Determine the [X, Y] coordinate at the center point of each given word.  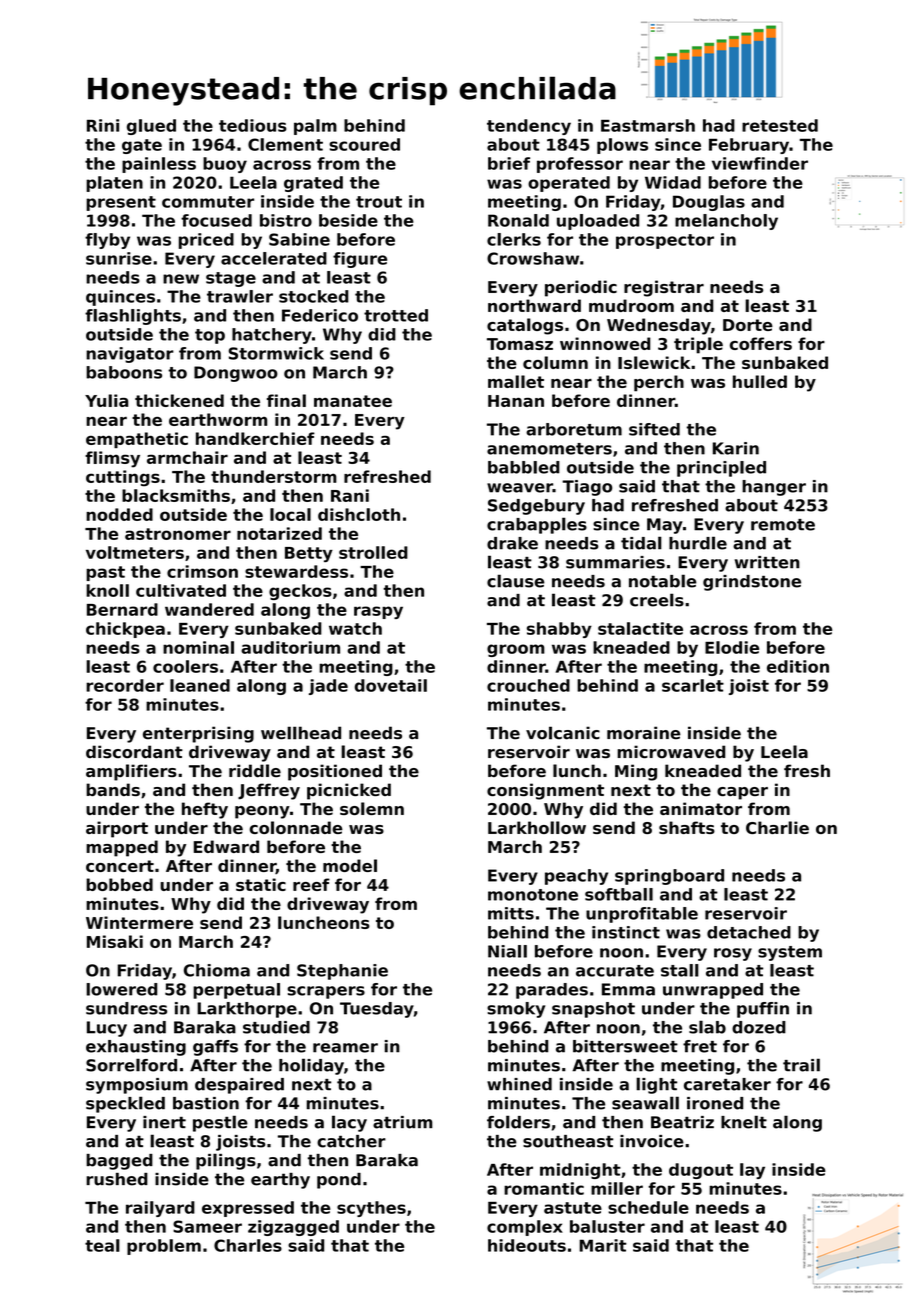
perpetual [236, 991]
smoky [516, 1010]
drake [512, 543]
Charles [248, 1245]
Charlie [777, 827]
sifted [654, 429]
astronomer [178, 534]
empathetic [137, 440]
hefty [205, 810]
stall [680, 970]
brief [509, 163]
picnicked [349, 791]
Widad [673, 182]
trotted [396, 315]
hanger [774, 488]
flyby [107, 241]
